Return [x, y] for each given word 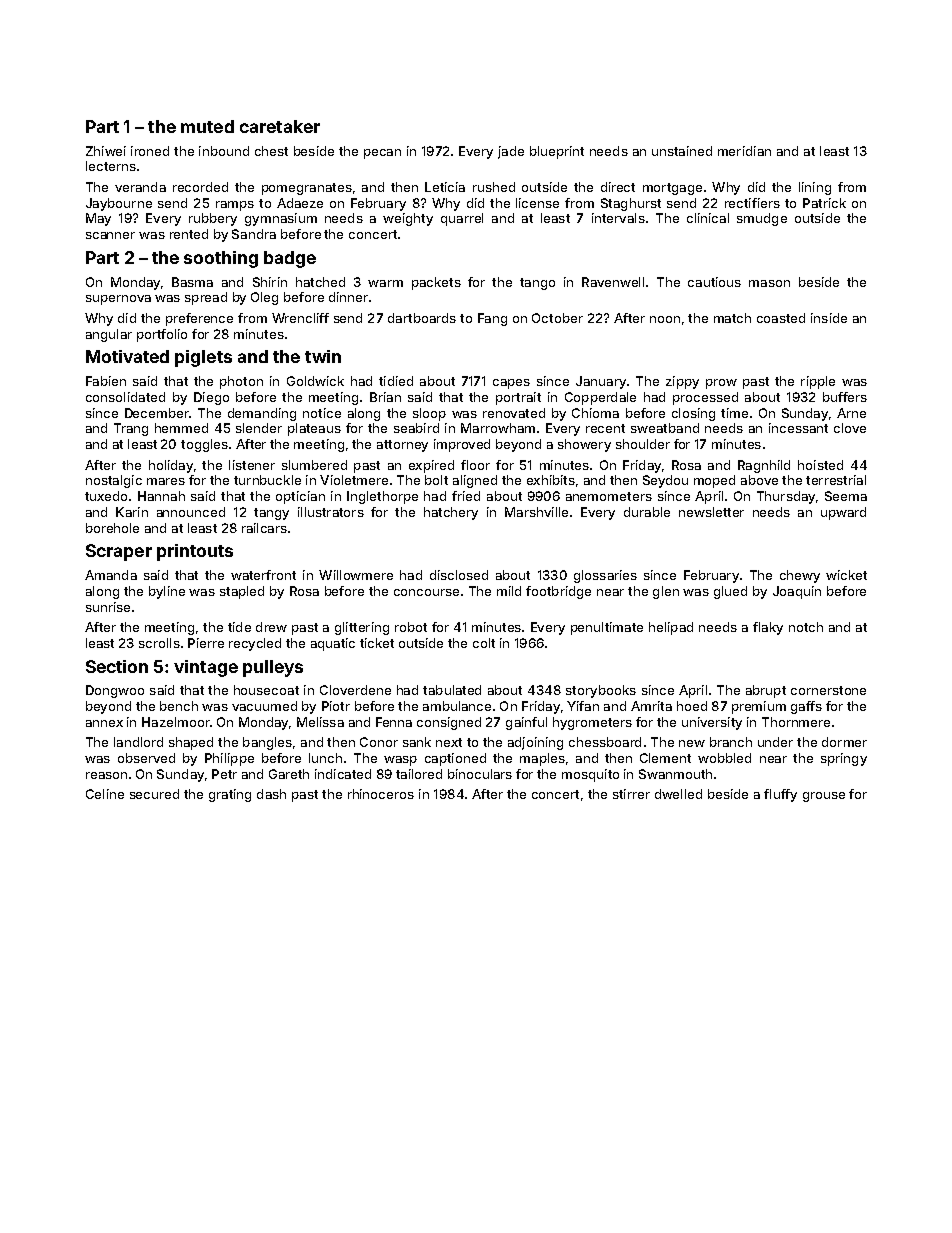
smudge [762, 219]
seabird [416, 428]
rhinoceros [381, 794]
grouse [824, 797]
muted [207, 126]
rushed [494, 187]
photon [241, 382]
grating [230, 795]
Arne [851, 413]
